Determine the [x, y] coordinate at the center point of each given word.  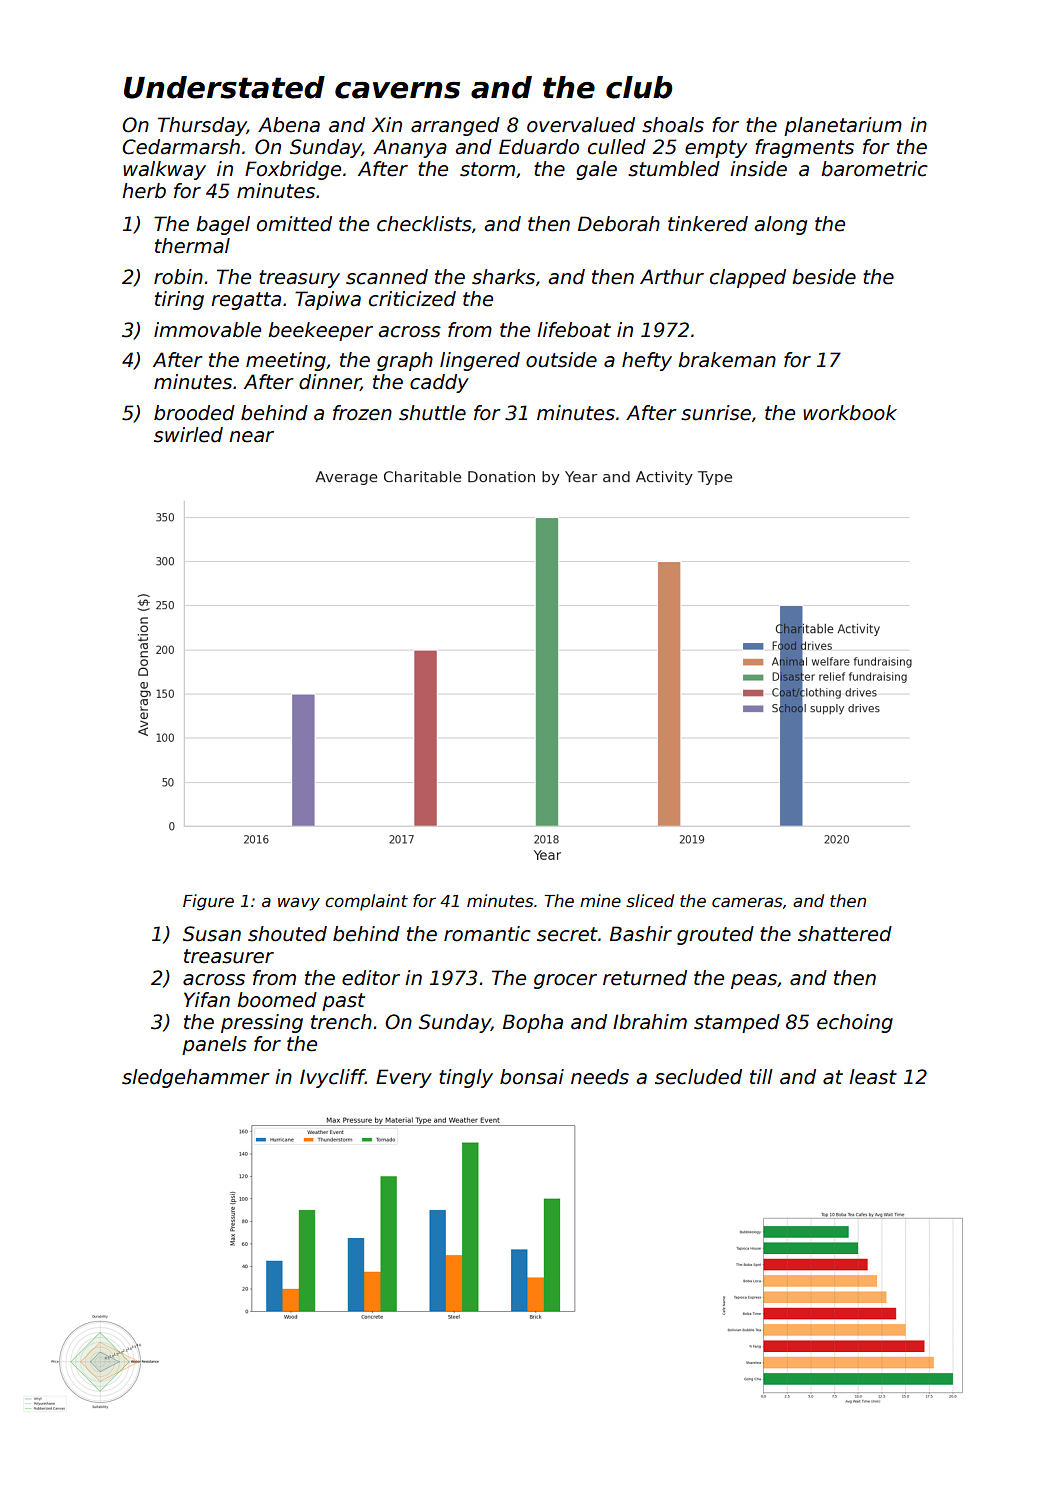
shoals [673, 125]
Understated [224, 87]
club [639, 87]
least [873, 1077]
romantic [487, 934]
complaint [366, 902]
